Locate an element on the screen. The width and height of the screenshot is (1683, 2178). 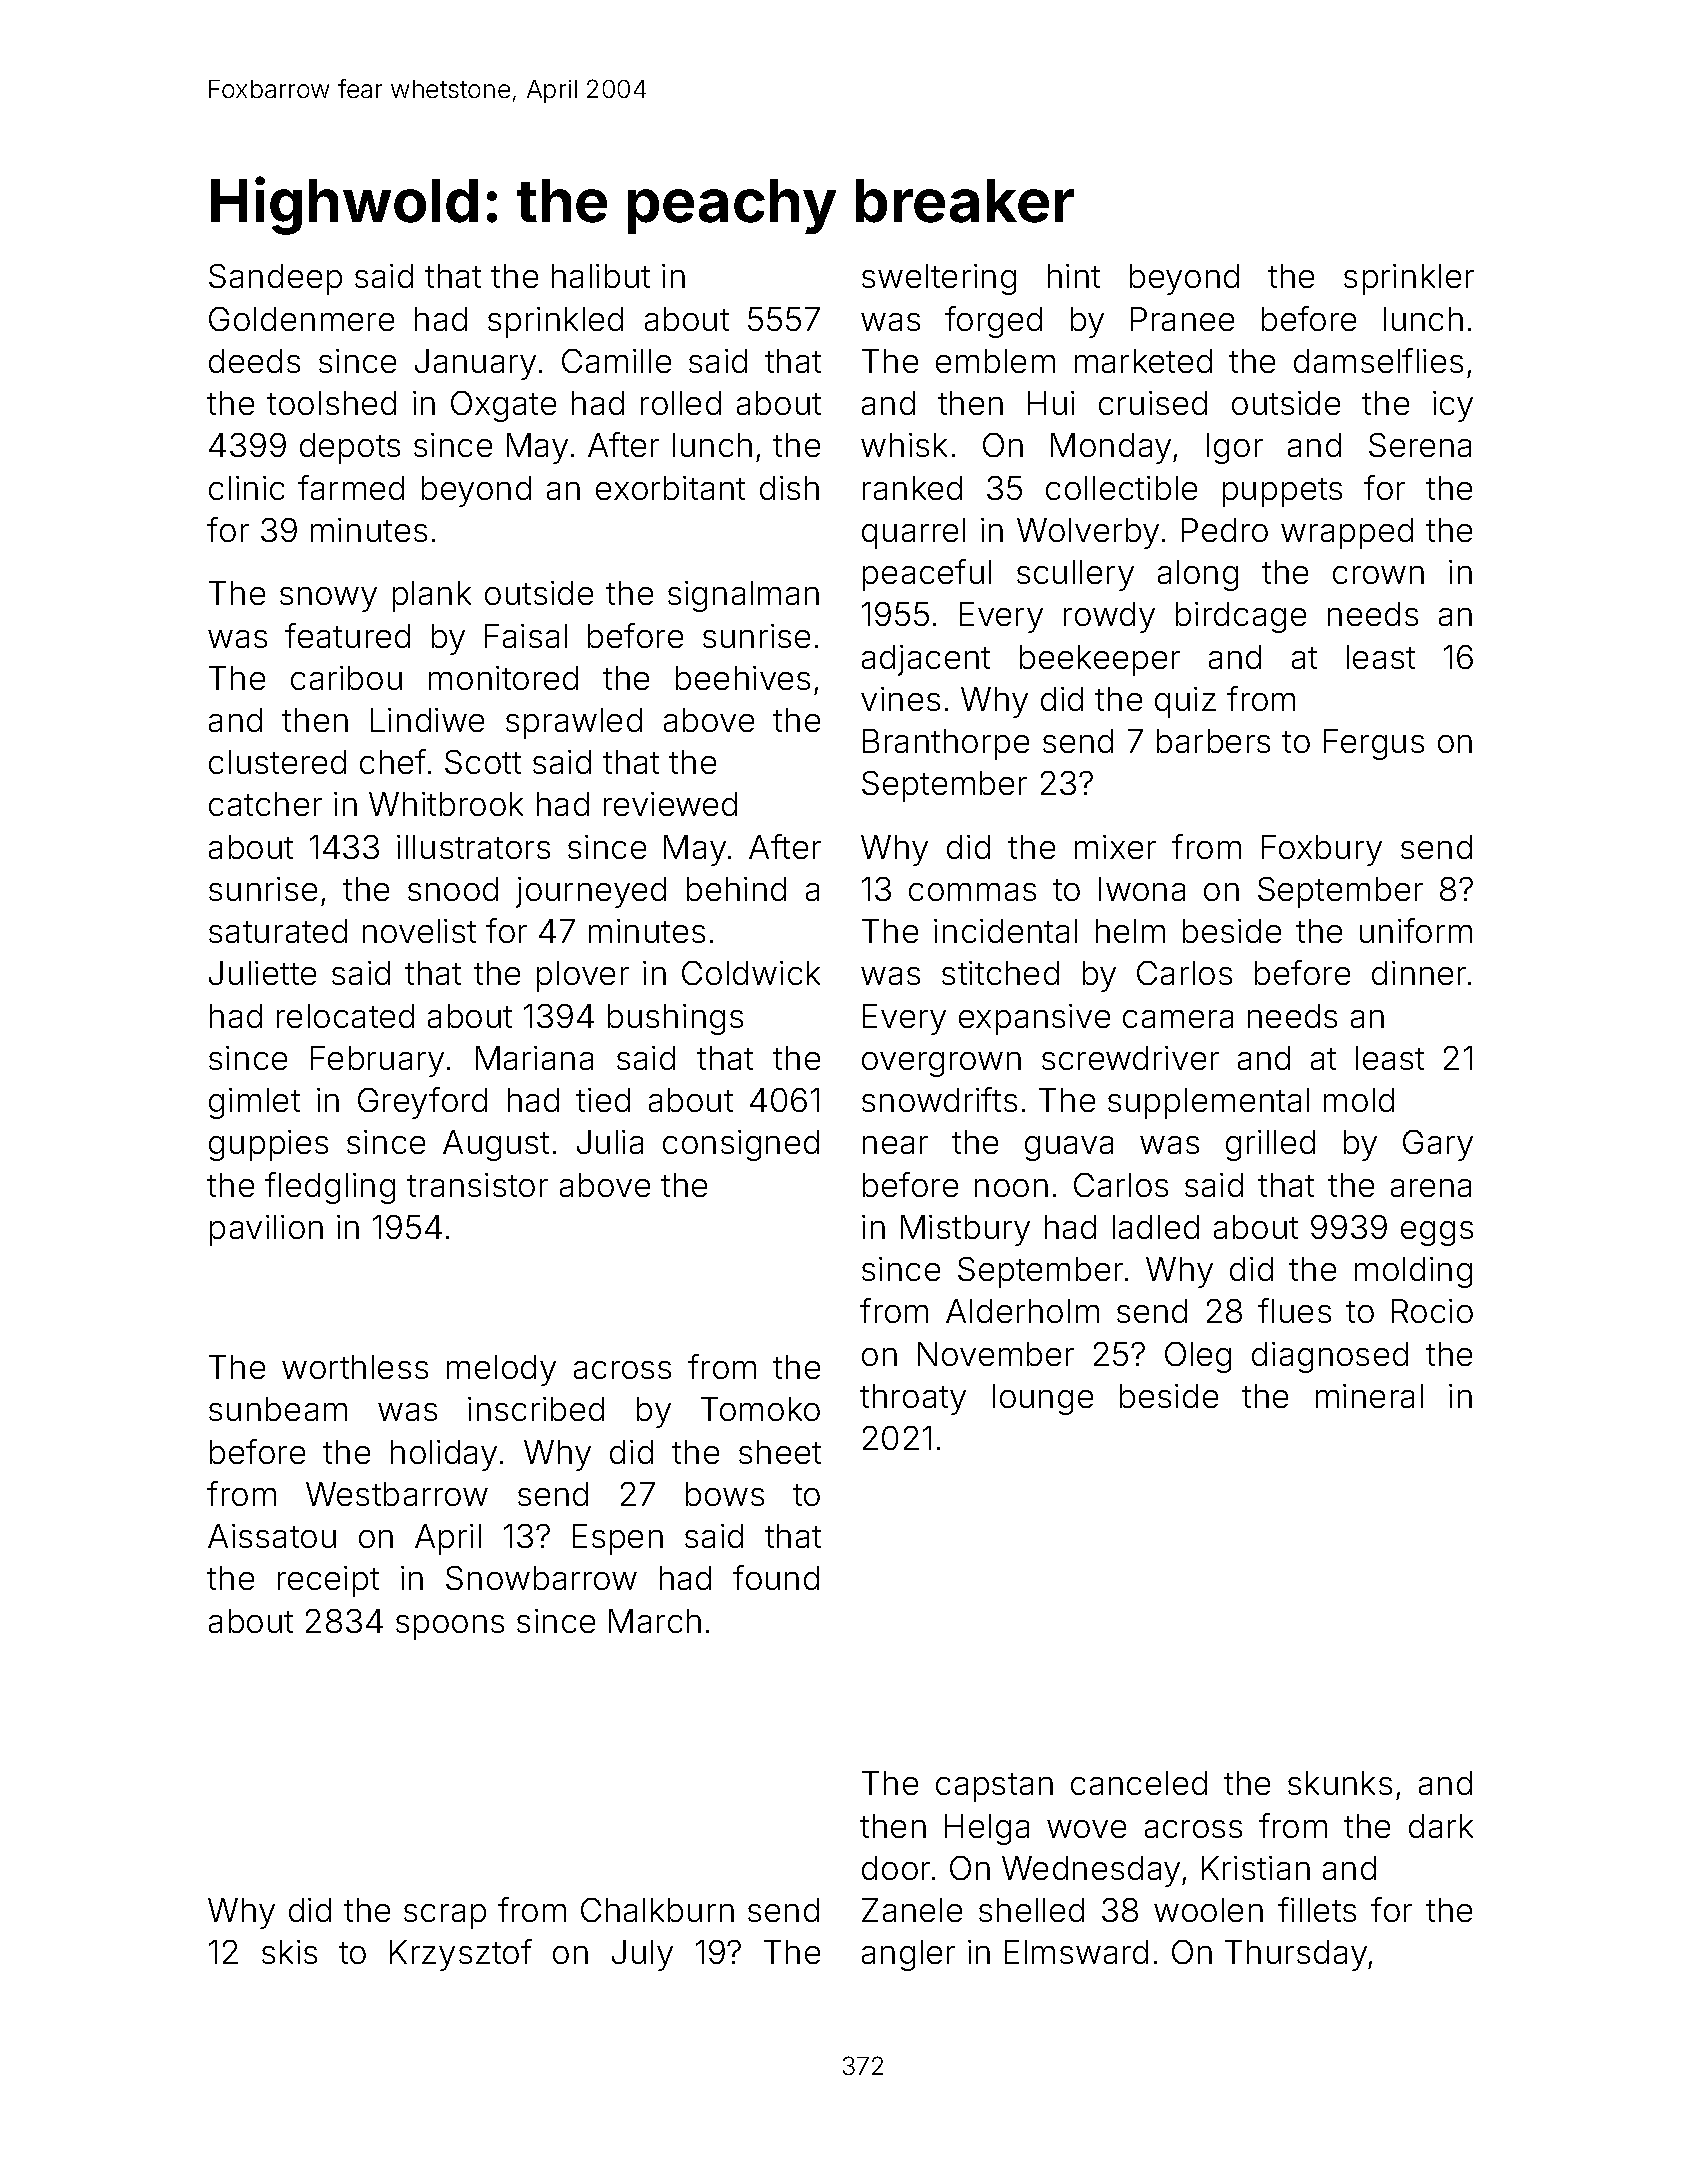
dinner is located at coordinates (1419, 973).
